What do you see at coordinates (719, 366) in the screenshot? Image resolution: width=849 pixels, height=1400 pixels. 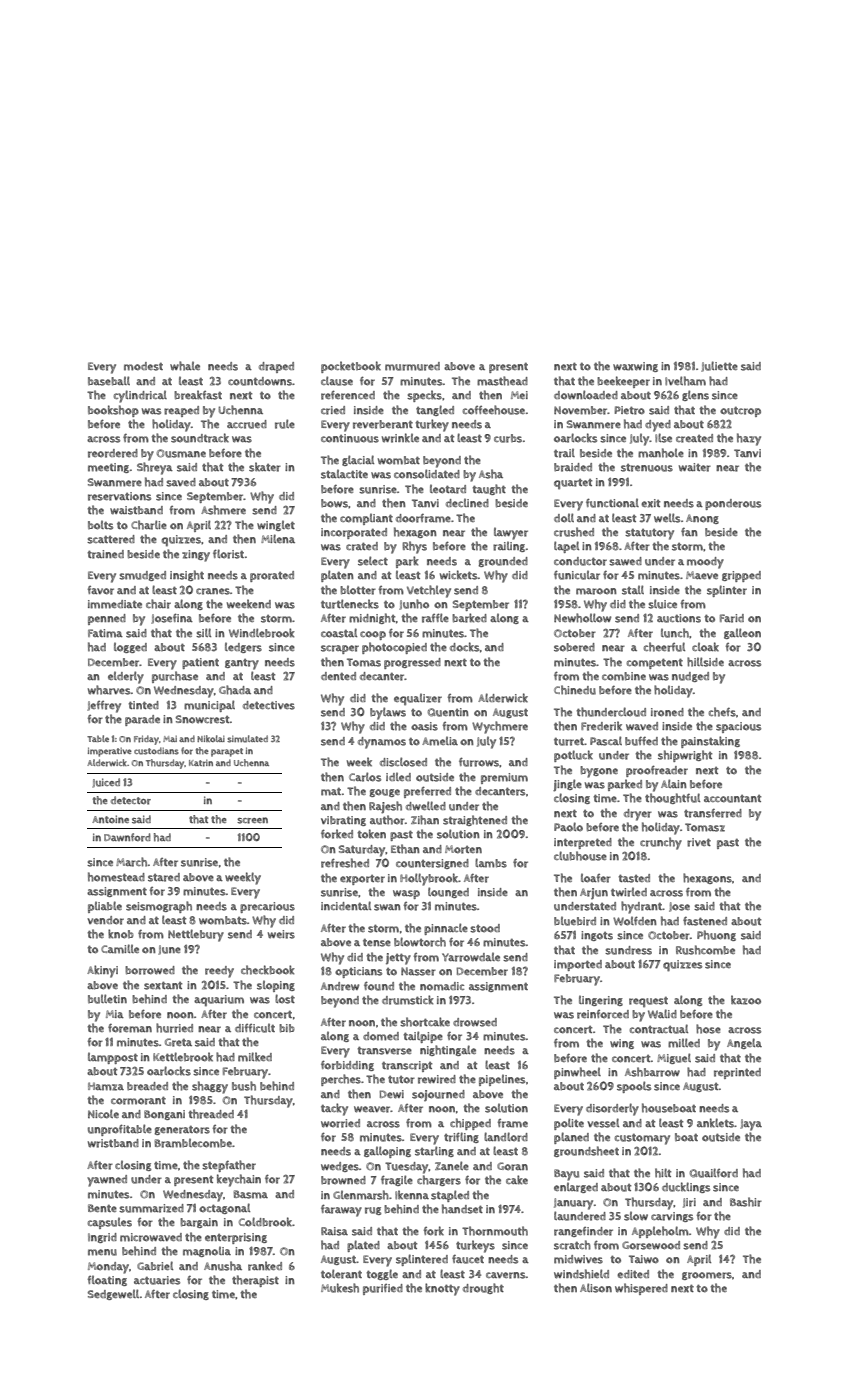 I see `Juliette` at bounding box center [719, 366].
